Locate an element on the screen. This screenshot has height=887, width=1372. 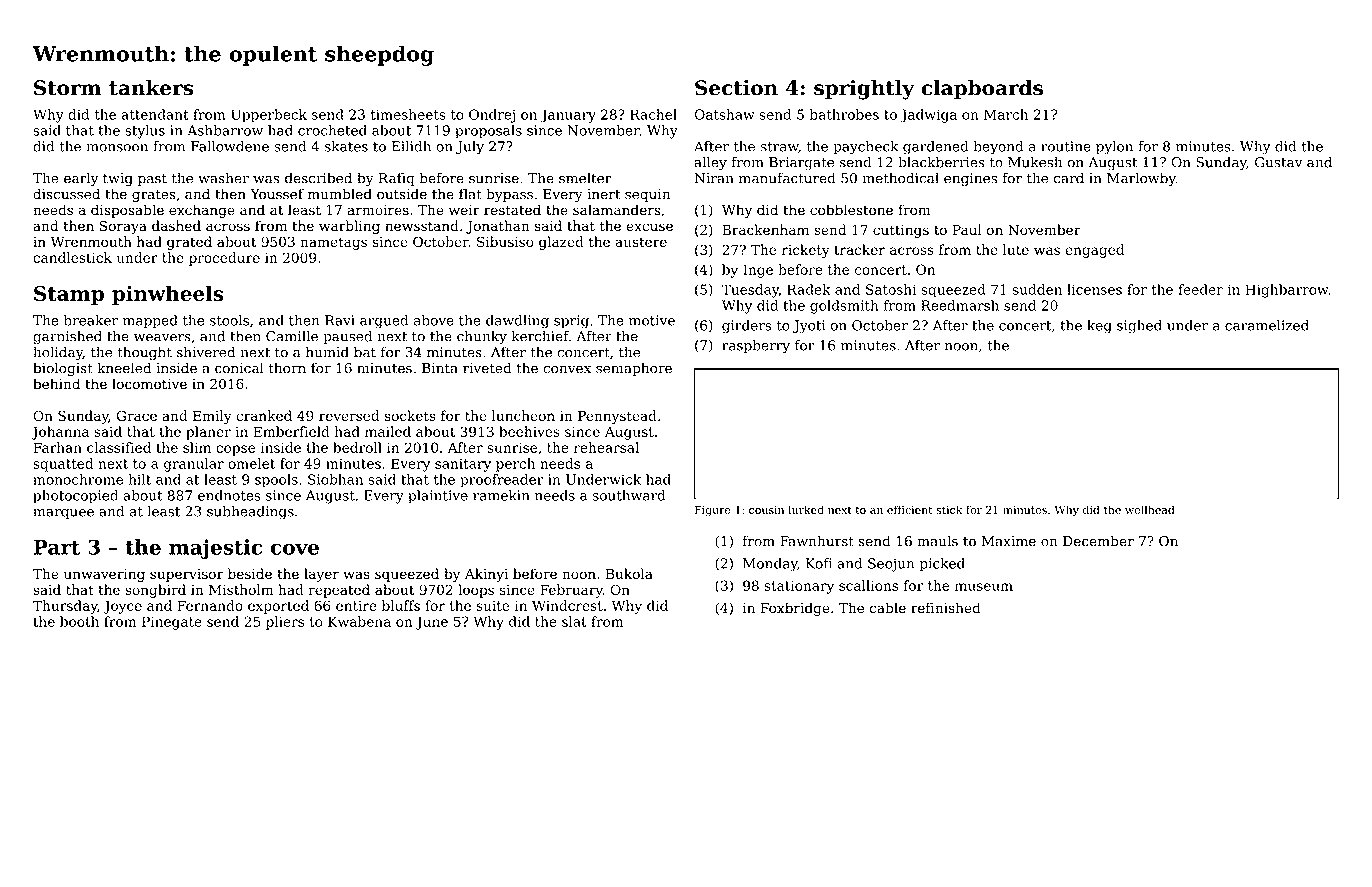
tankers is located at coordinates (151, 88).
